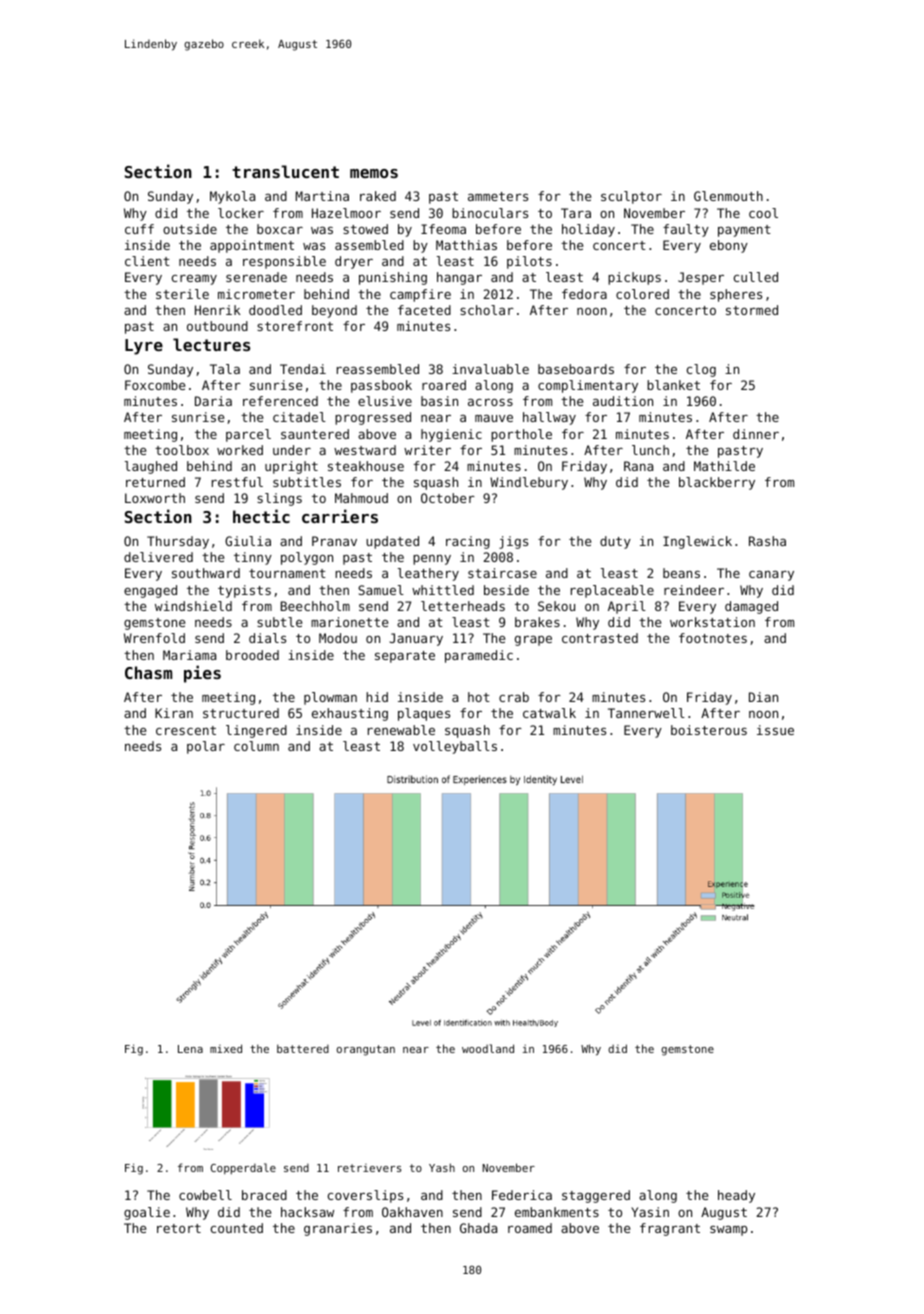 The height and width of the screenshot is (1314, 924). I want to click on catwalk, so click(549, 713).
